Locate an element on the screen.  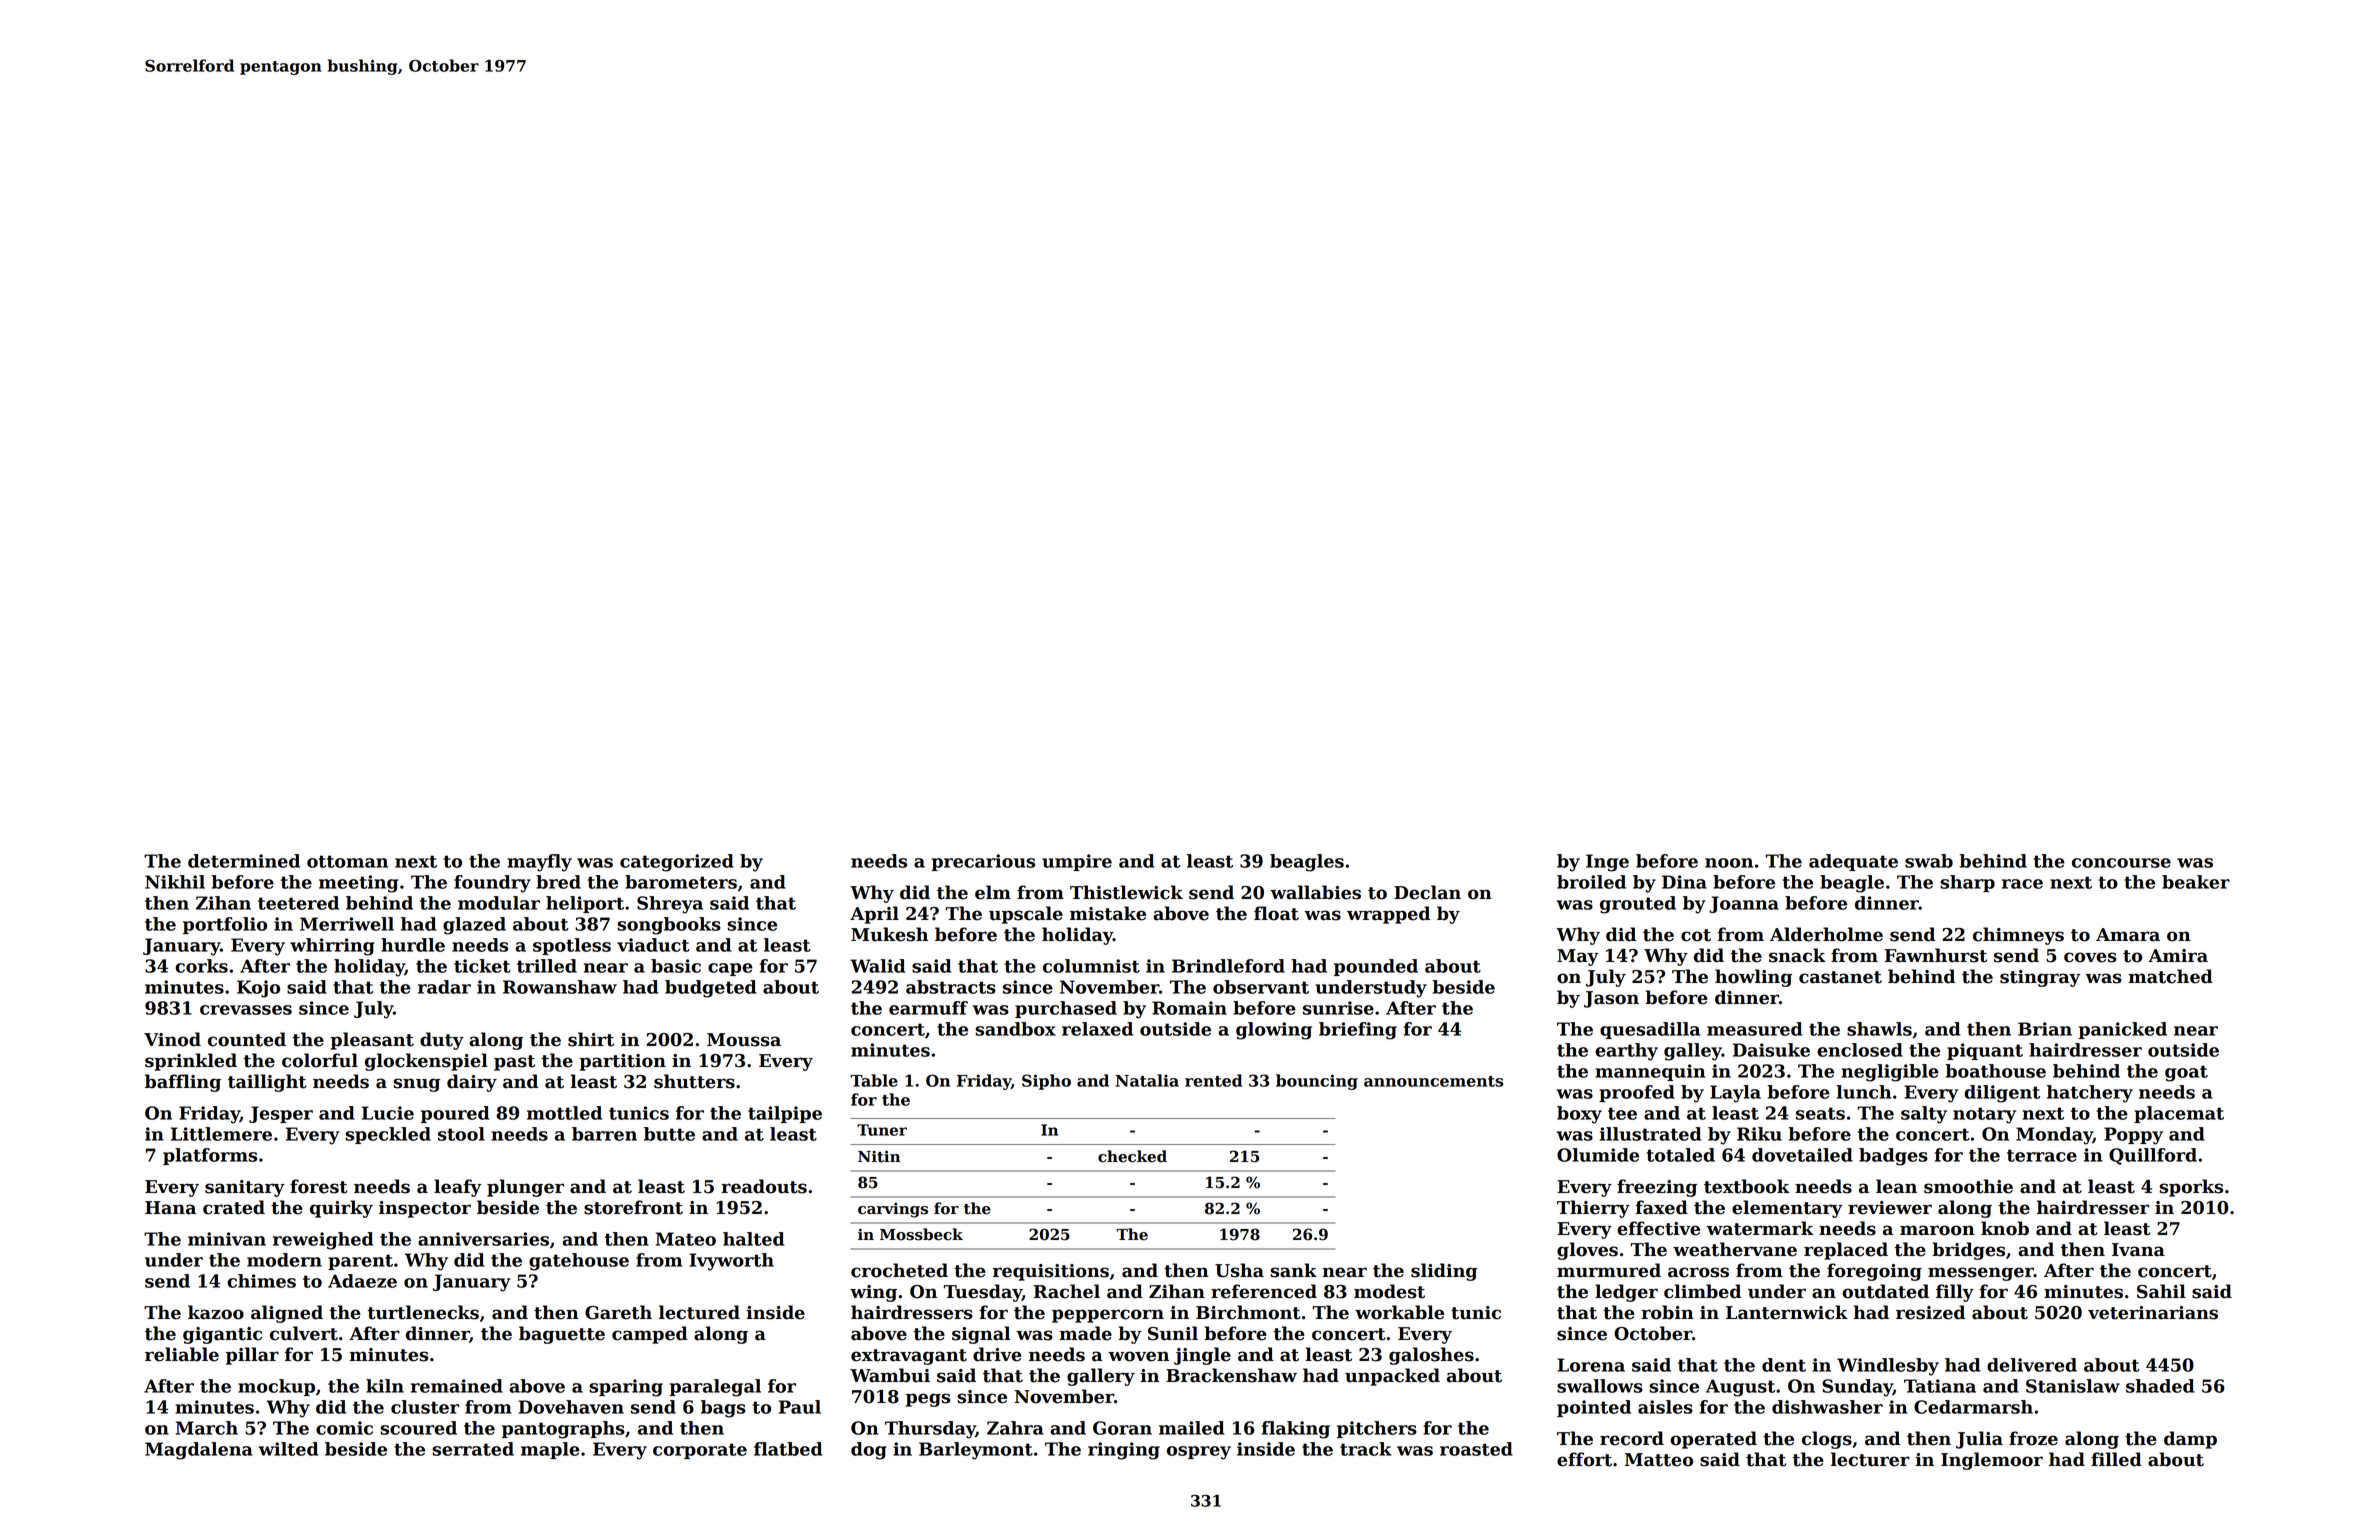
umpire is located at coordinates (1077, 862).
